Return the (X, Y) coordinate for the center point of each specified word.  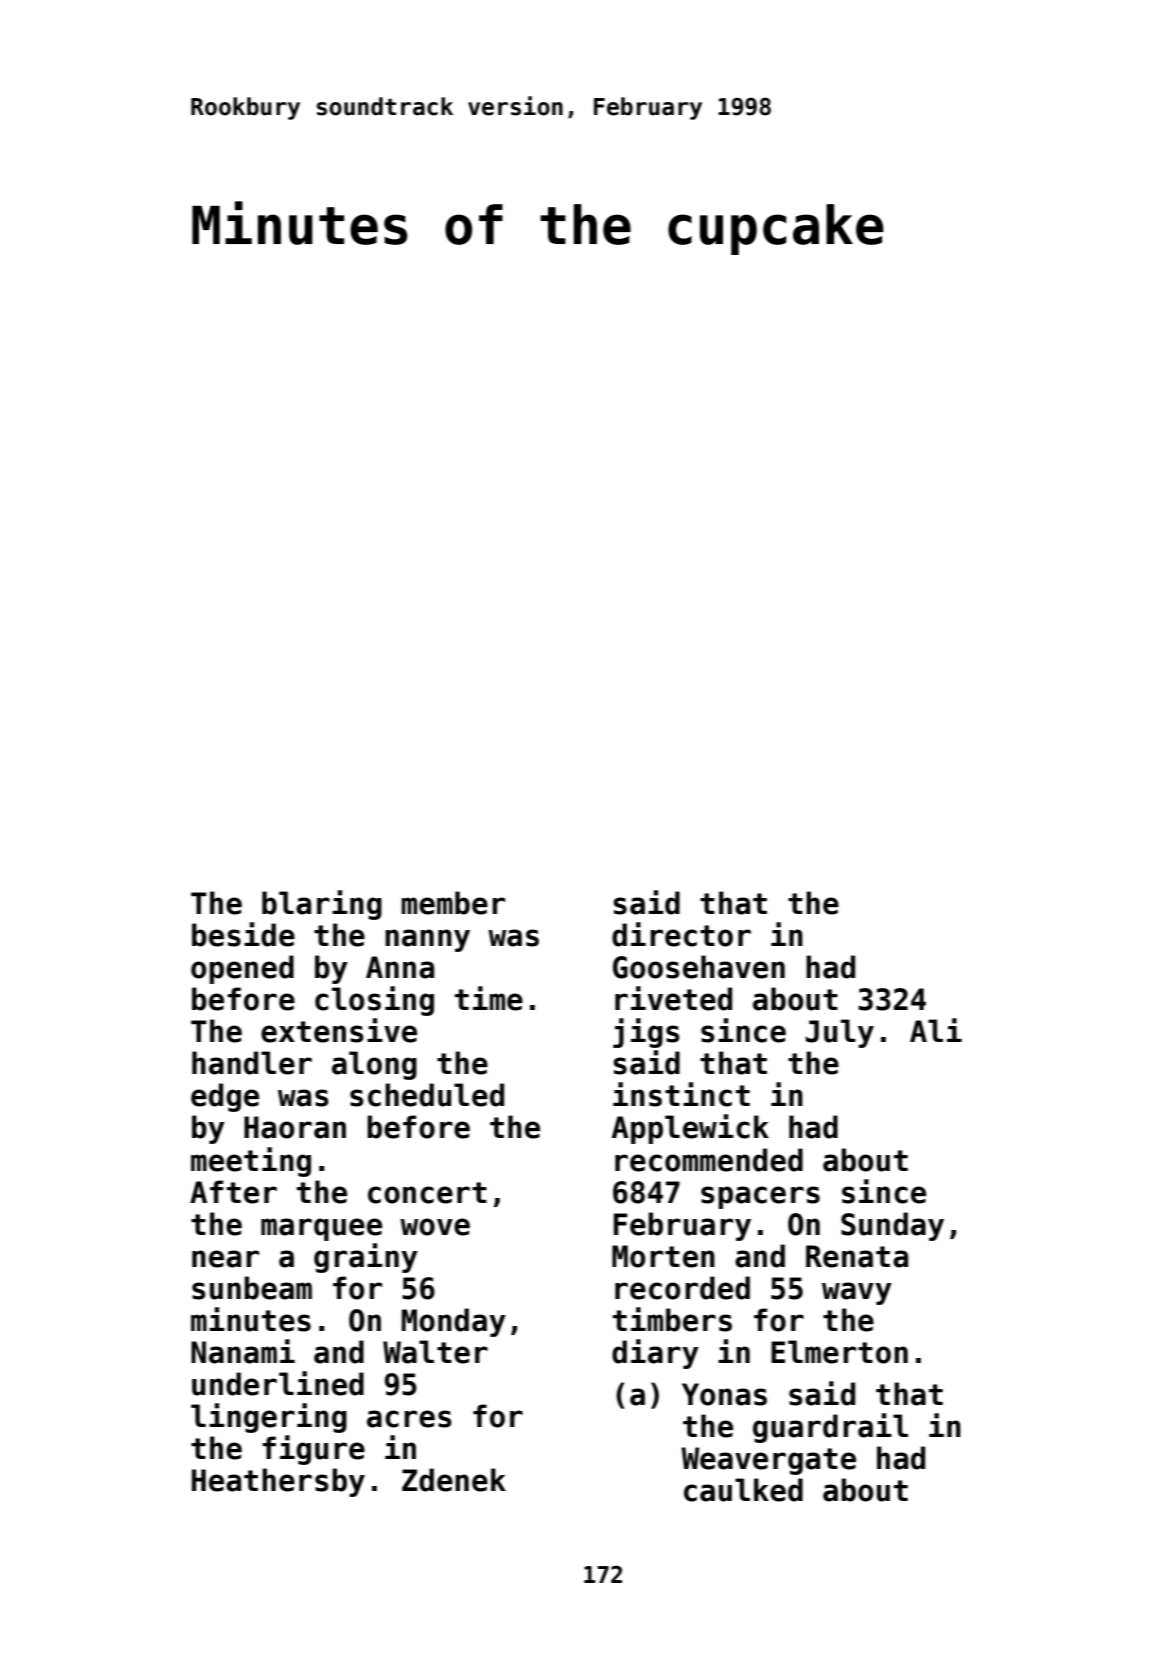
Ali (936, 1030)
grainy (366, 1258)
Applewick (690, 1129)
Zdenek (454, 1480)
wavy (857, 1293)
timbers (672, 1319)
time (489, 998)
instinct (681, 1094)
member (453, 903)
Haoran (295, 1127)
